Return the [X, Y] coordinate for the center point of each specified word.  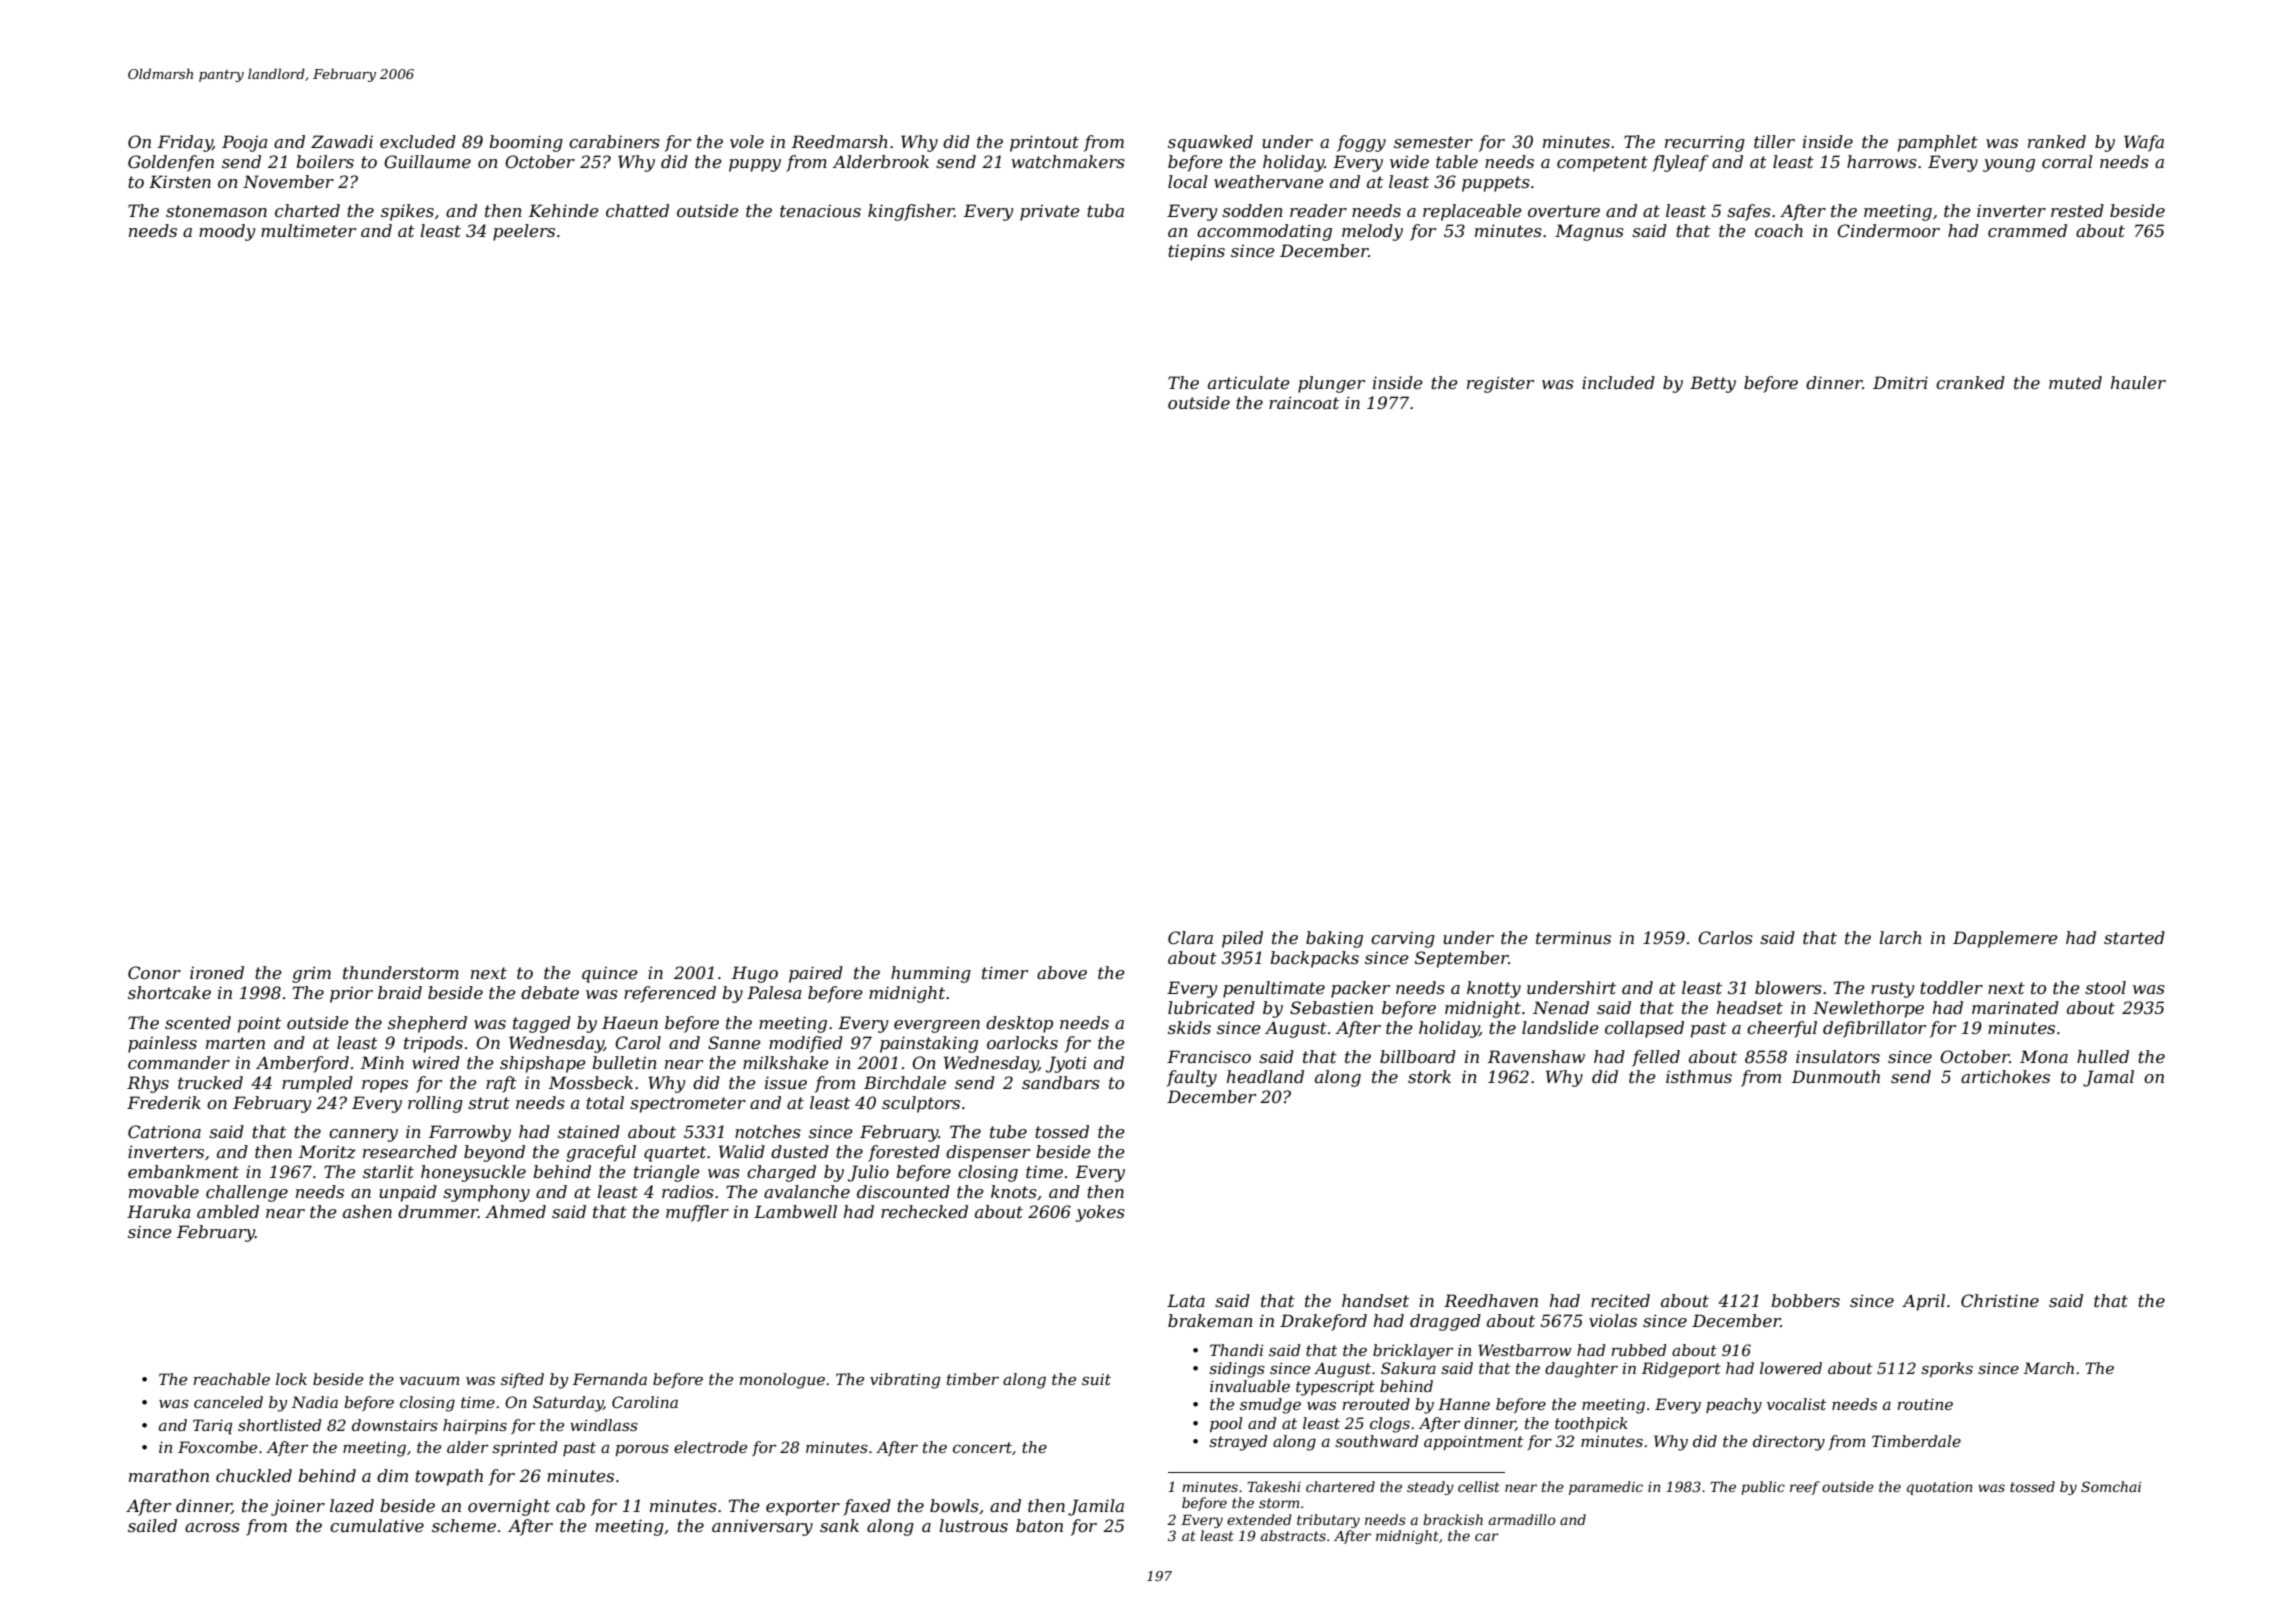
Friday [185, 143]
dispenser [988, 1153]
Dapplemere [2005, 939]
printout [1044, 143]
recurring [1705, 143]
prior [351, 995]
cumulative [377, 1525]
